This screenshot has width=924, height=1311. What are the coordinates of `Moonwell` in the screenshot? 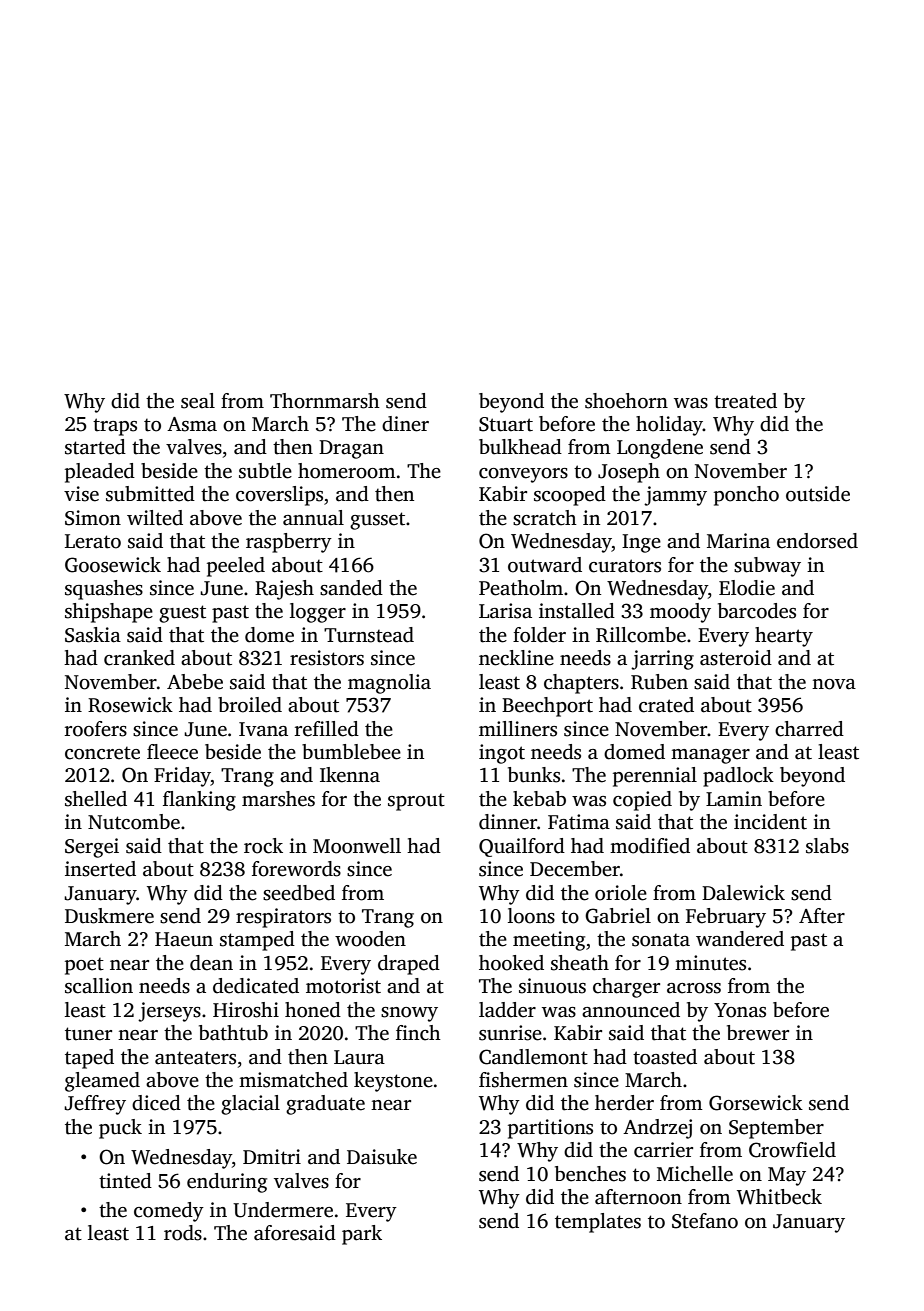 It's located at (357, 846).
